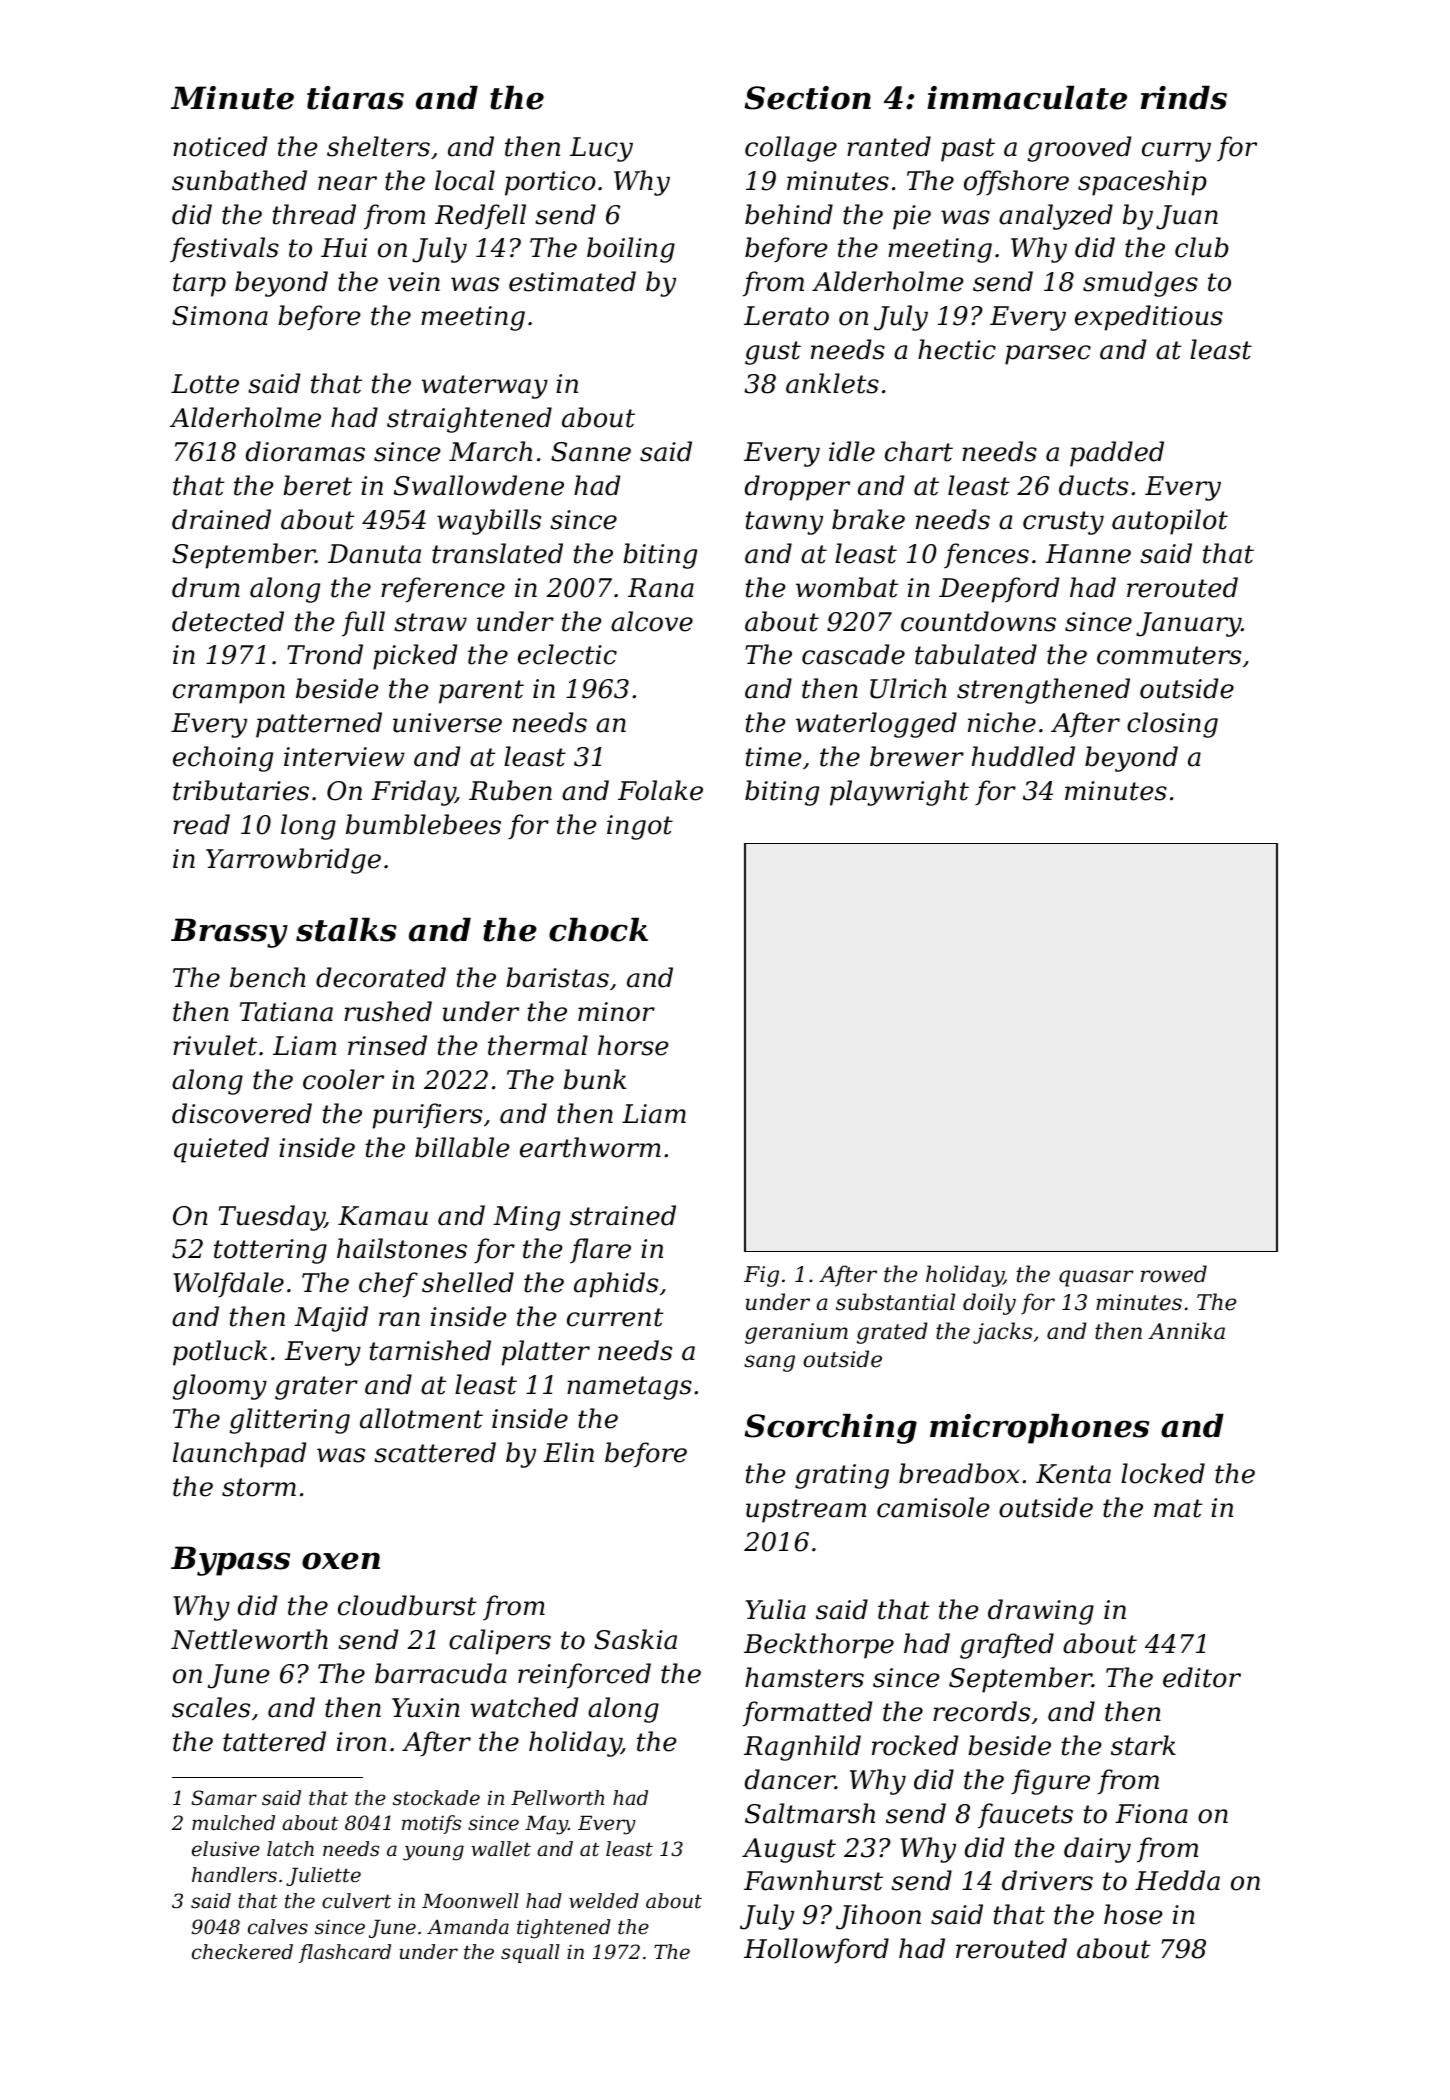 The height and width of the screenshot is (2100, 1450). Describe the element at coordinates (917, 756) in the screenshot. I see `brewer` at that location.
